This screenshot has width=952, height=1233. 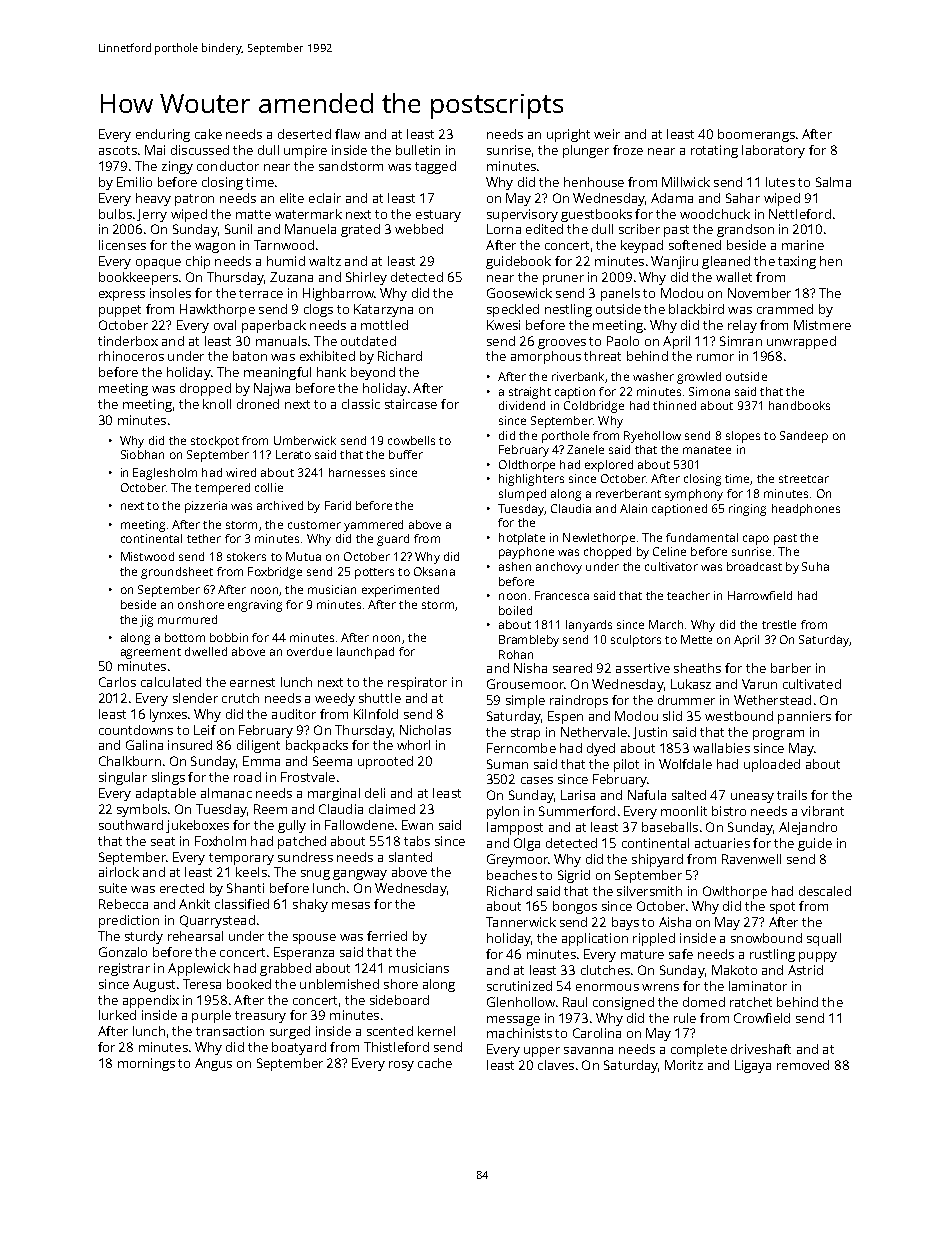 What do you see at coordinates (756, 135) in the screenshot?
I see `boomerangs` at bounding box center [756, 135].
